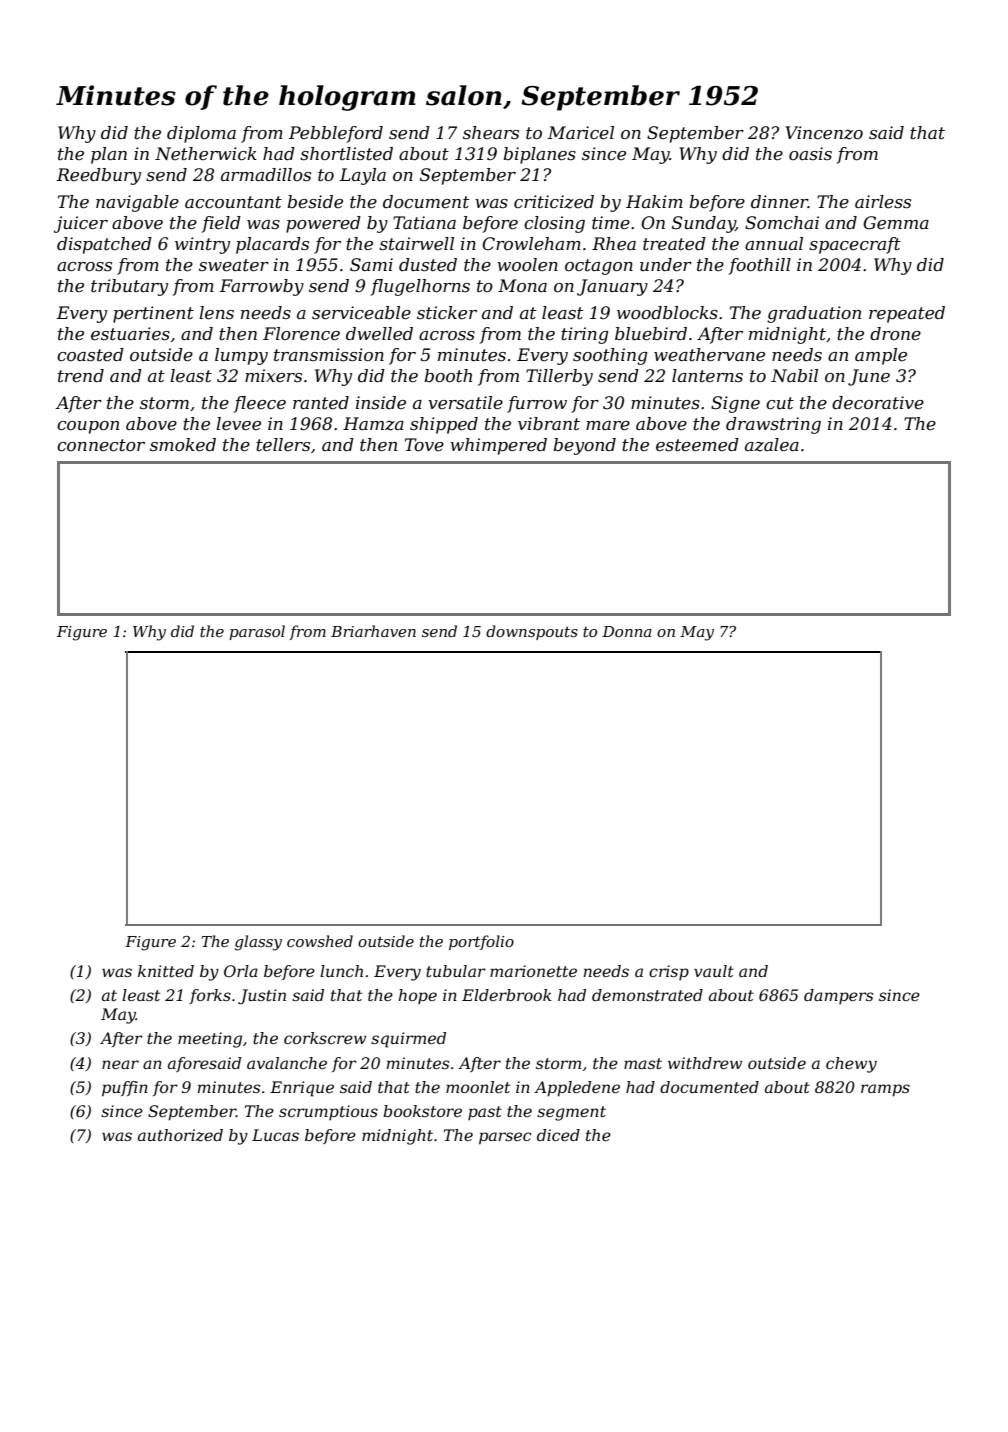 The height and width of the image is (1432, 1008). Describe the element at coordinates (855, 245) in the image. I see `spacecraft` at that location.
